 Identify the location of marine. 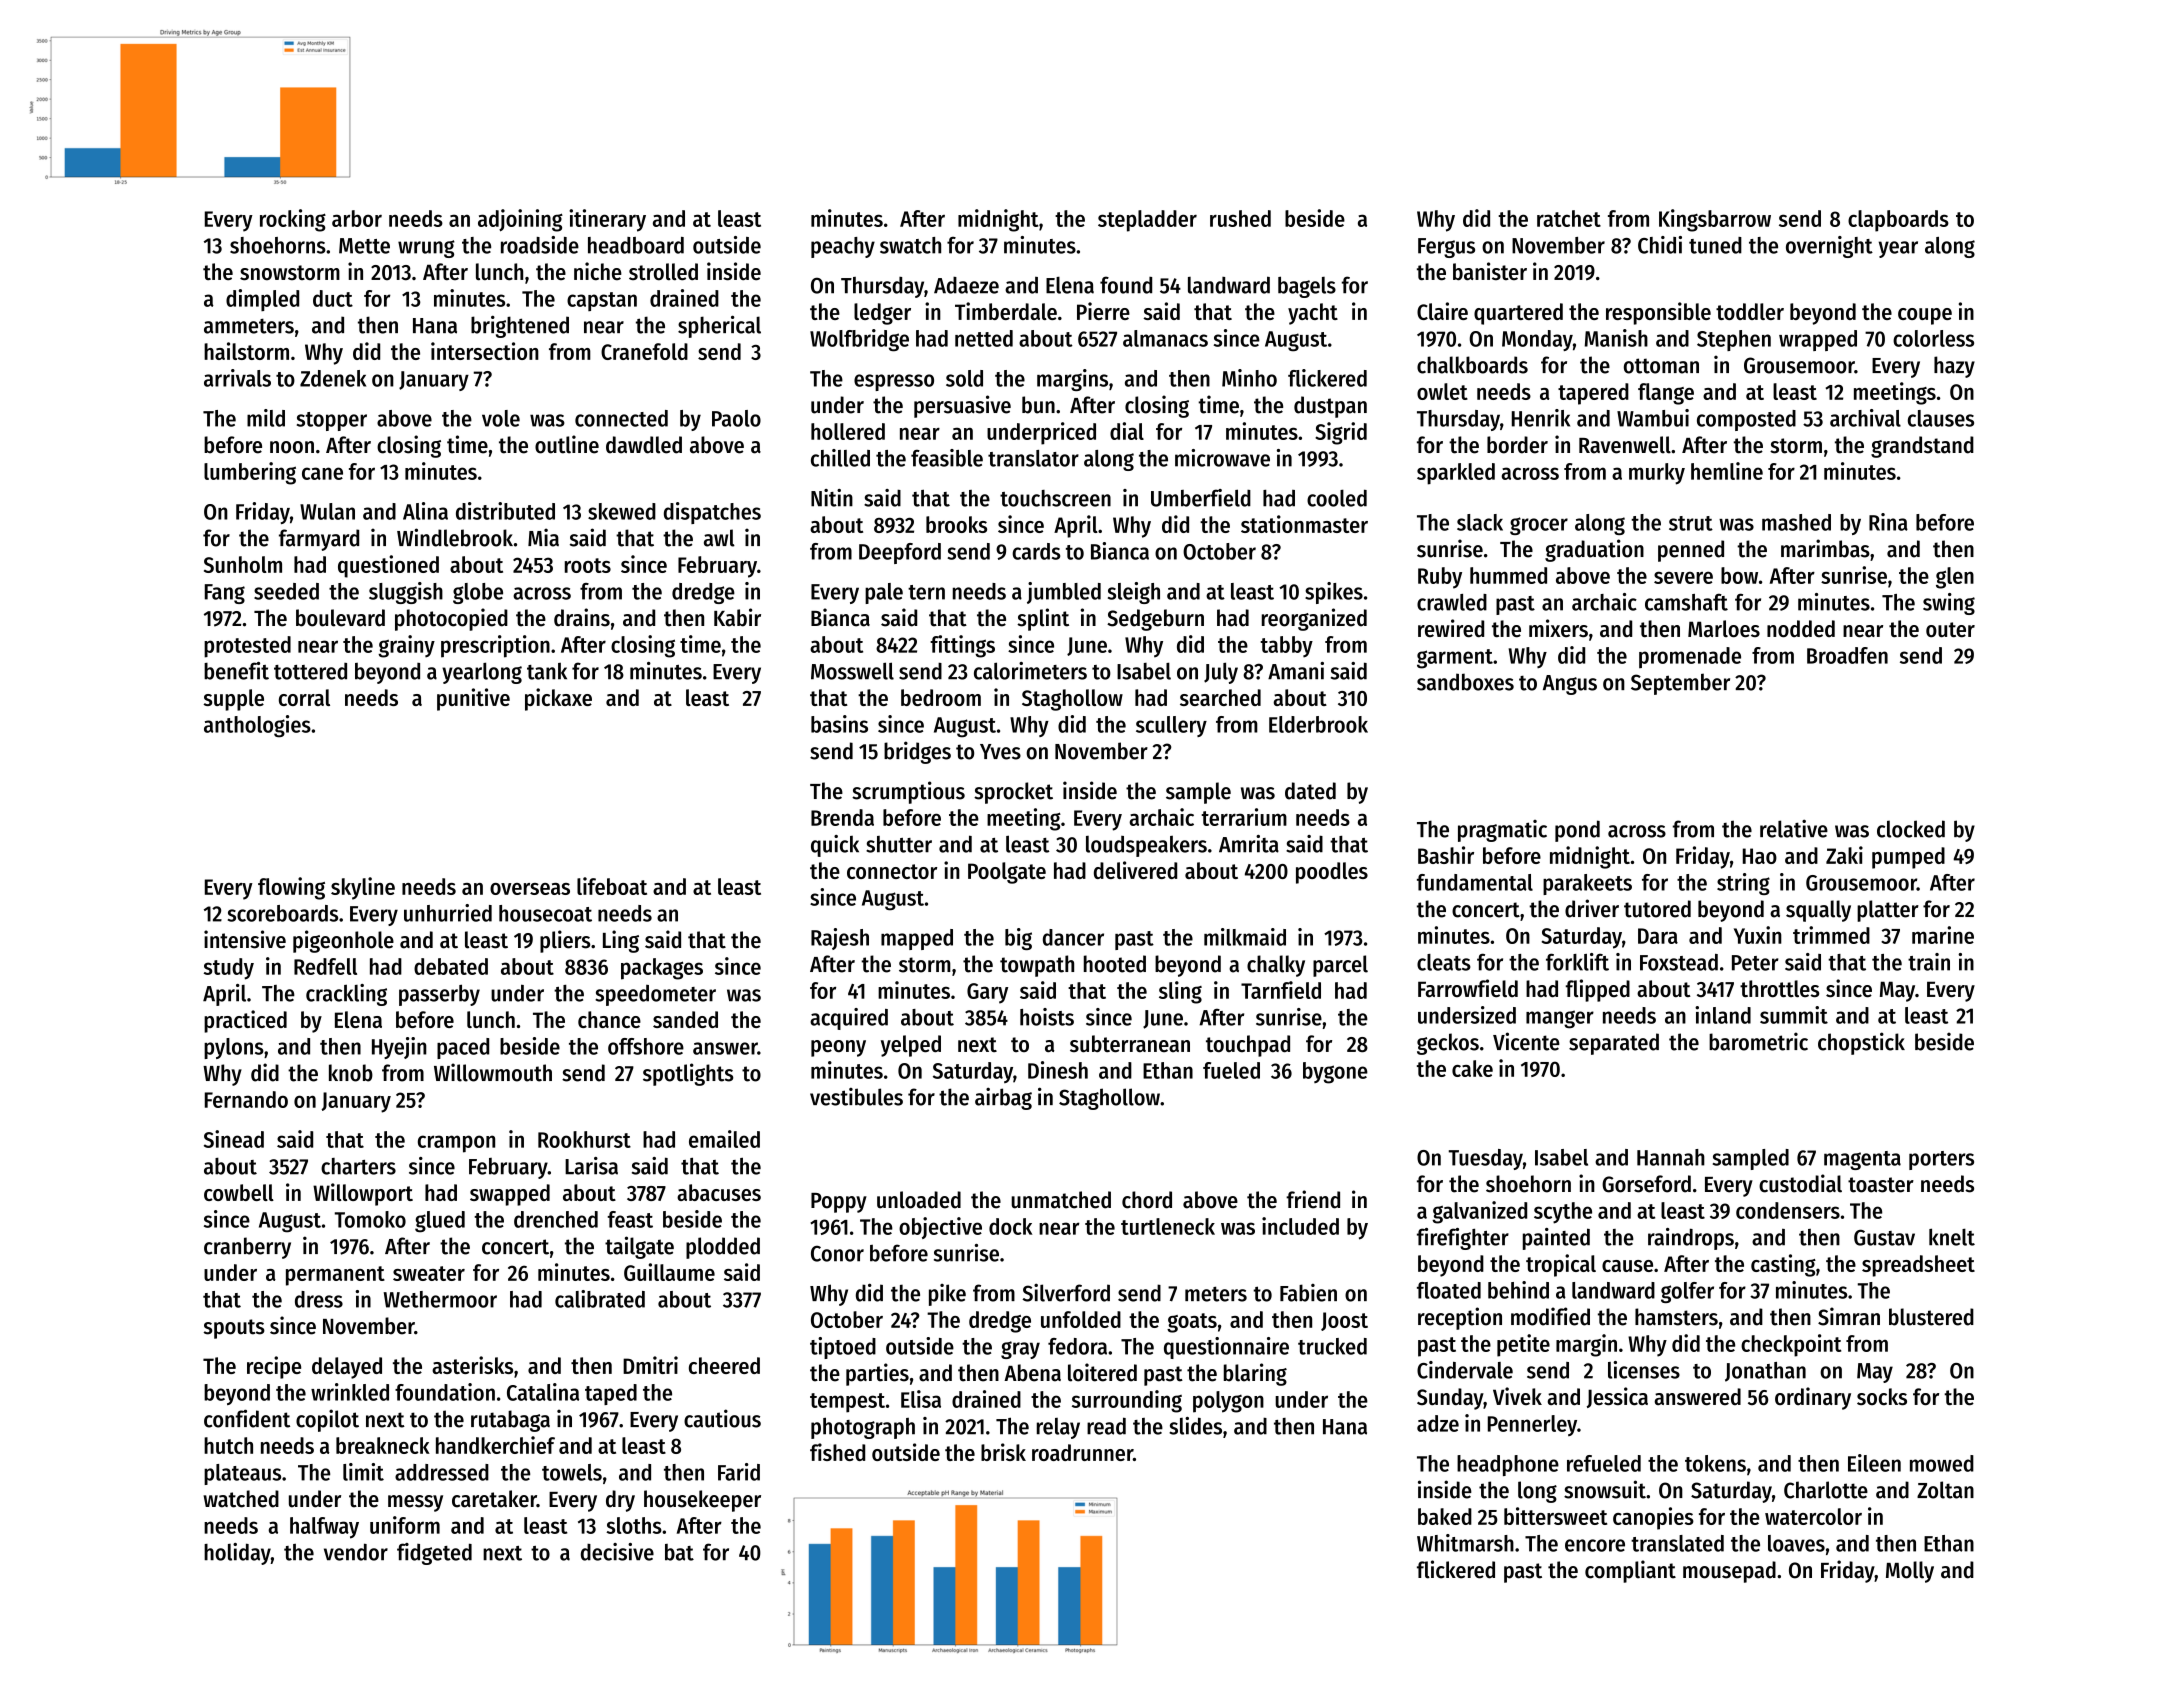
(1943, 935).
